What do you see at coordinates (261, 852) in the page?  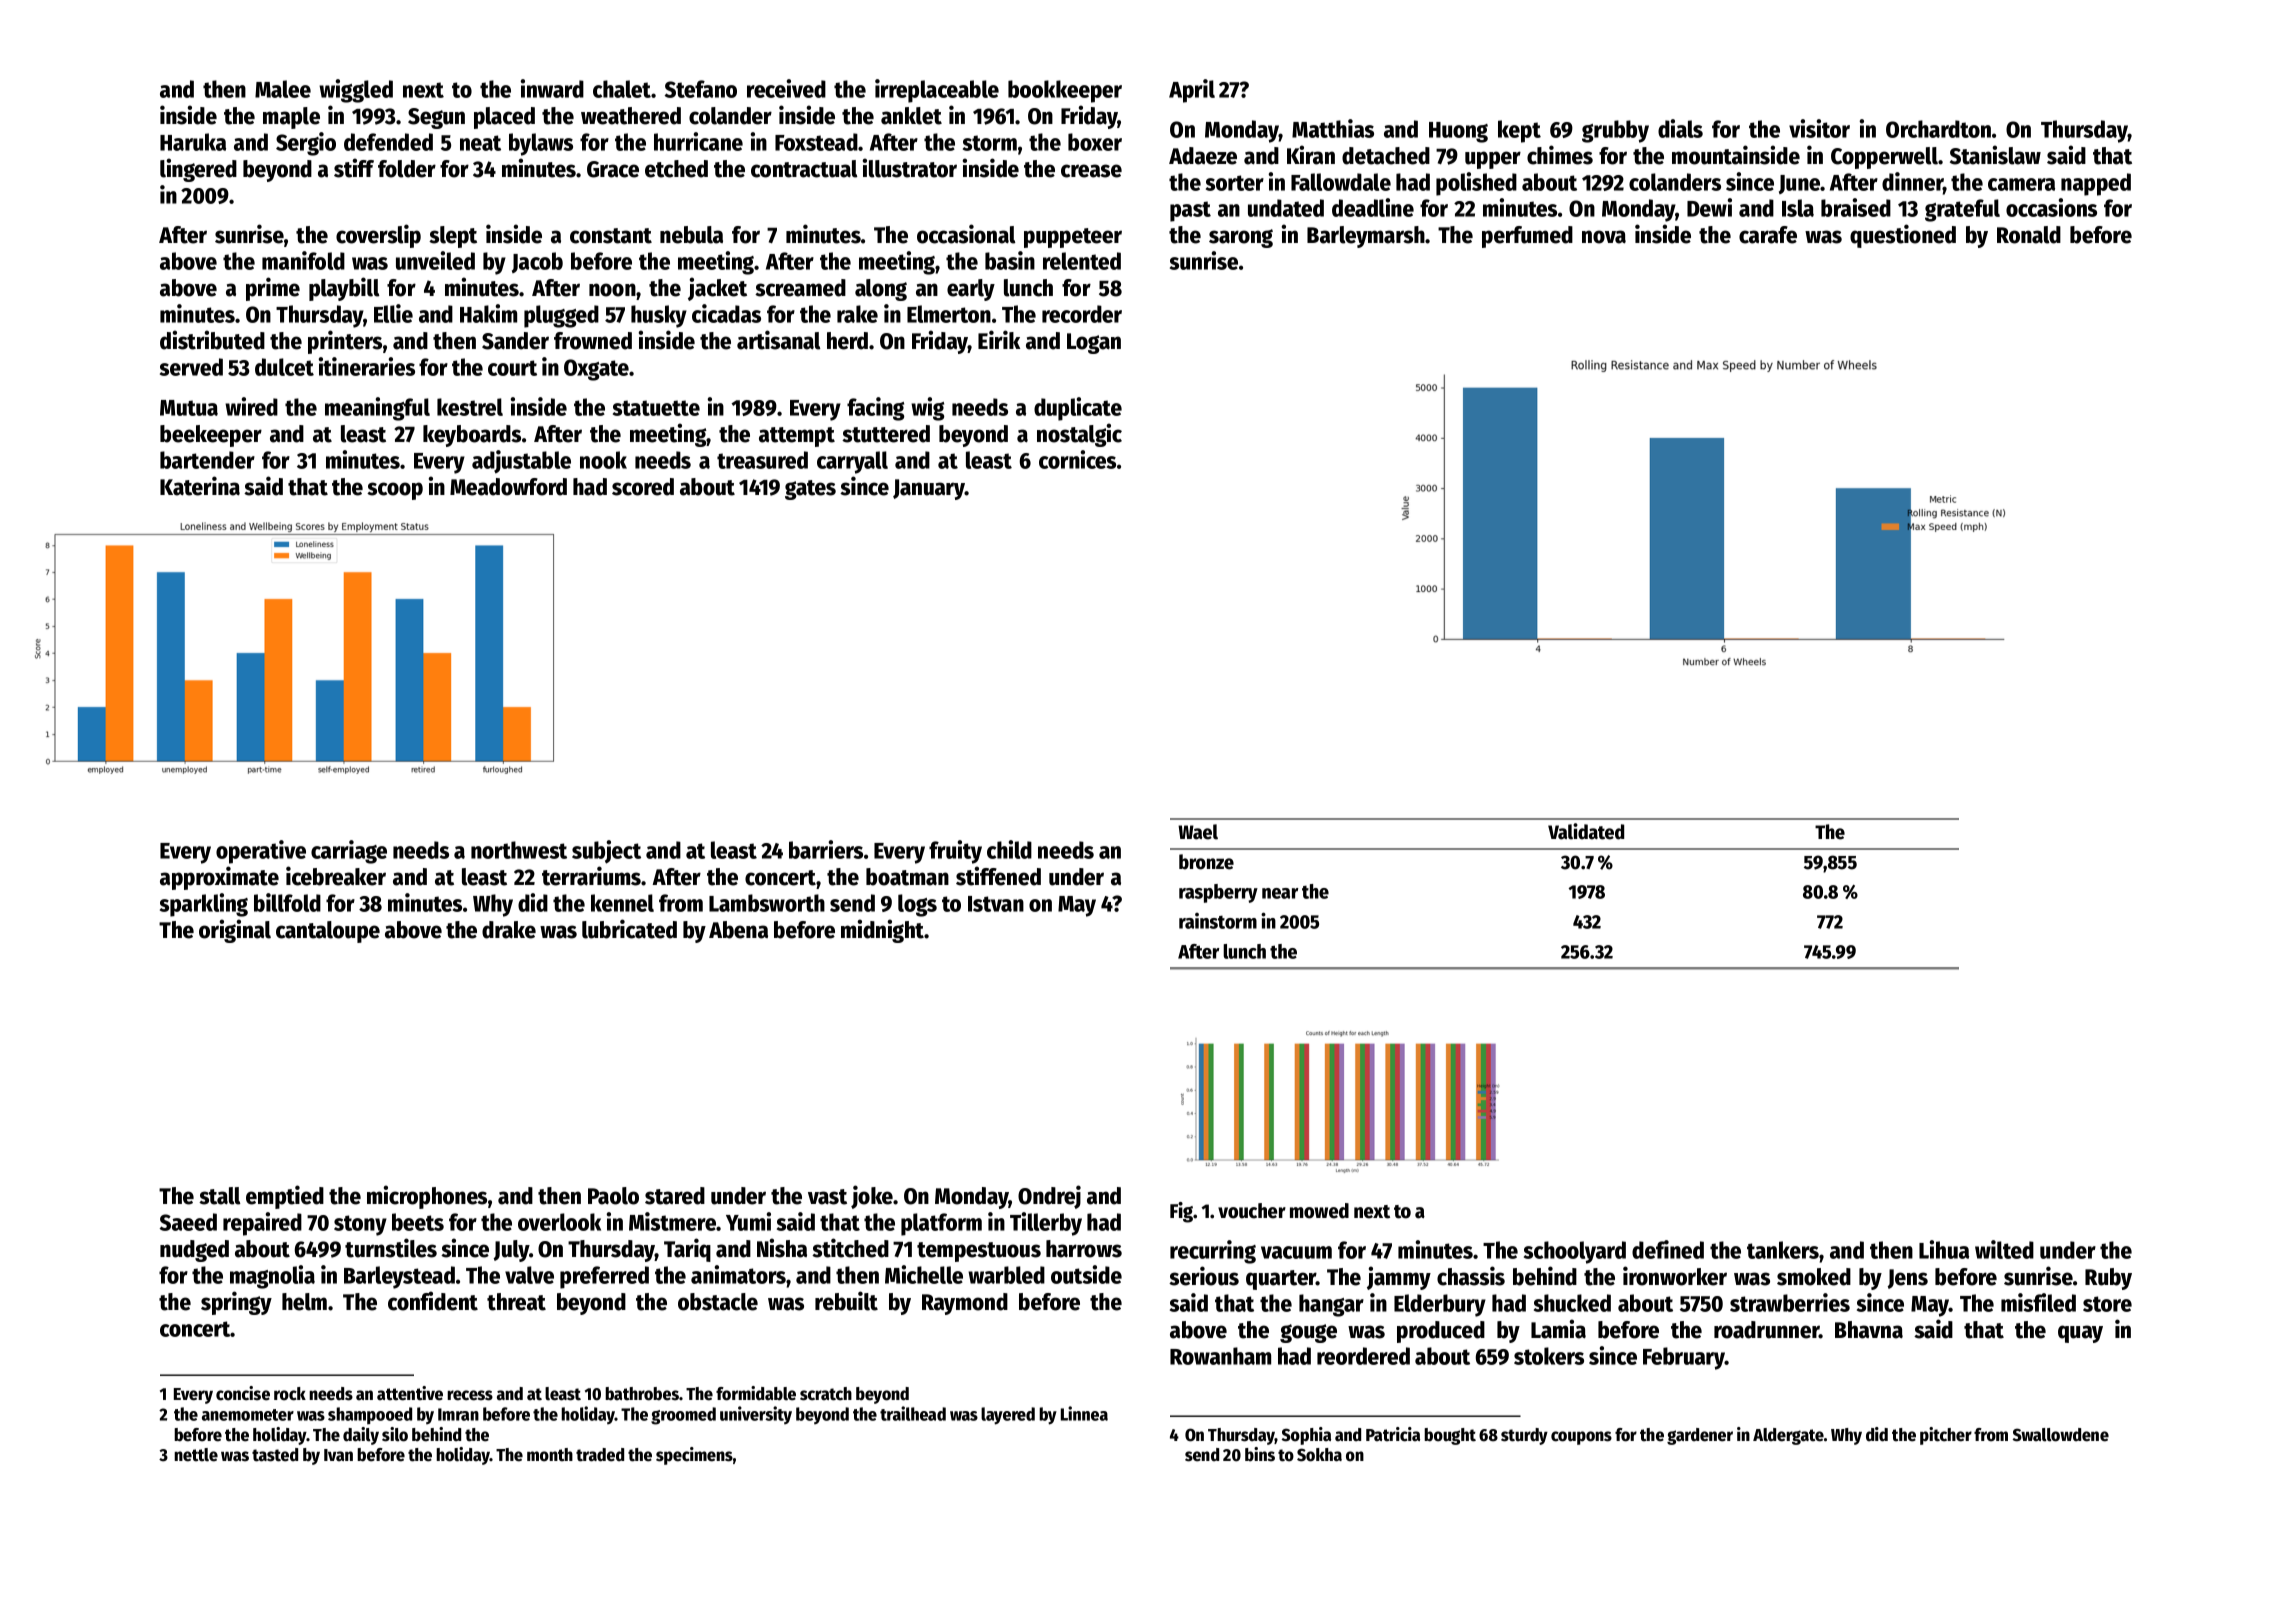 I see `operative` at bounding box center [261, 852].
